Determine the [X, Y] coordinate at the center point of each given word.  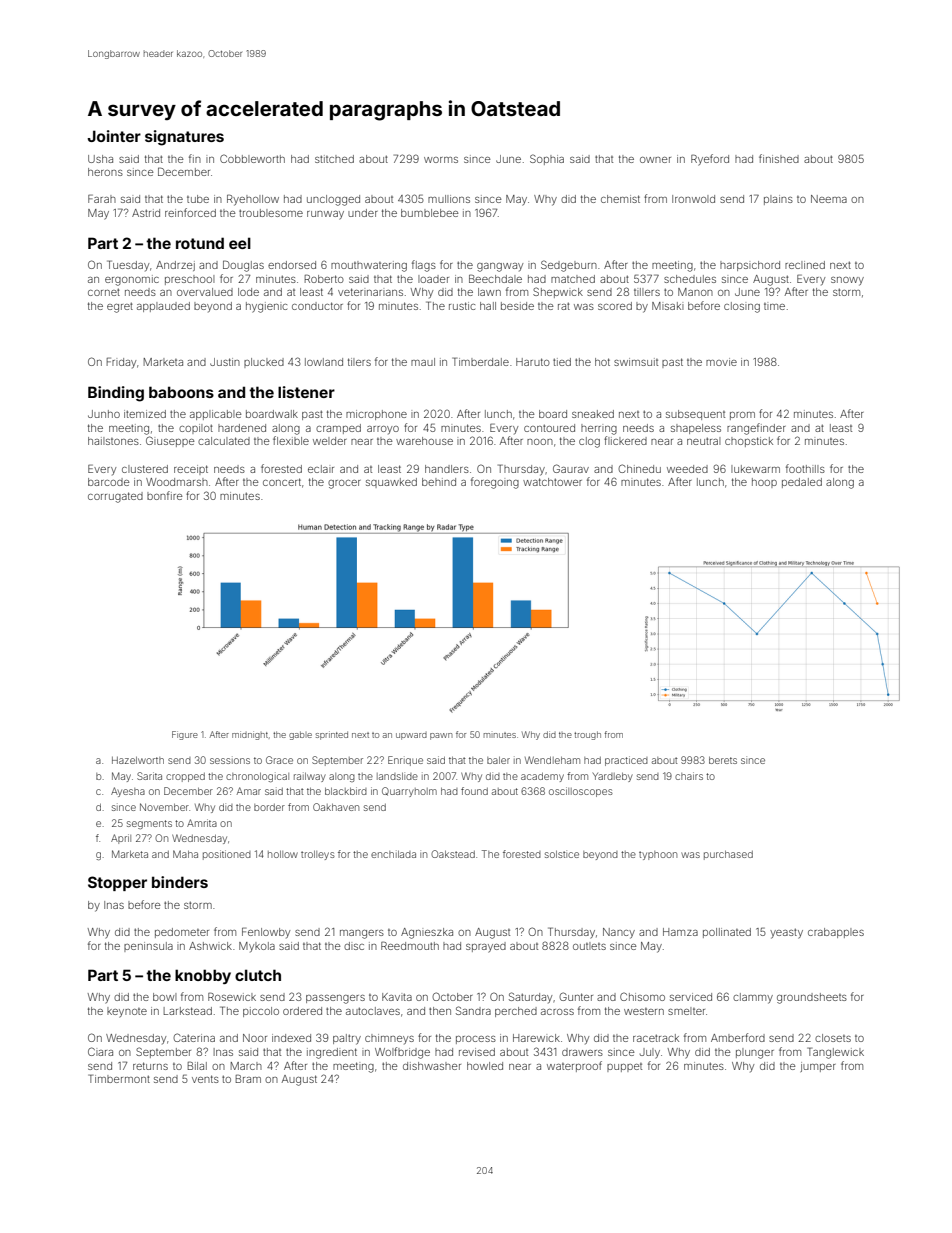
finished [779, 158]
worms [441, 160]
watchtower [552, 482]
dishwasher [432, 1066]
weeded [687, 469]
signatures [184, 138]
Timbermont [119, 1078]
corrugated [115, 497]
